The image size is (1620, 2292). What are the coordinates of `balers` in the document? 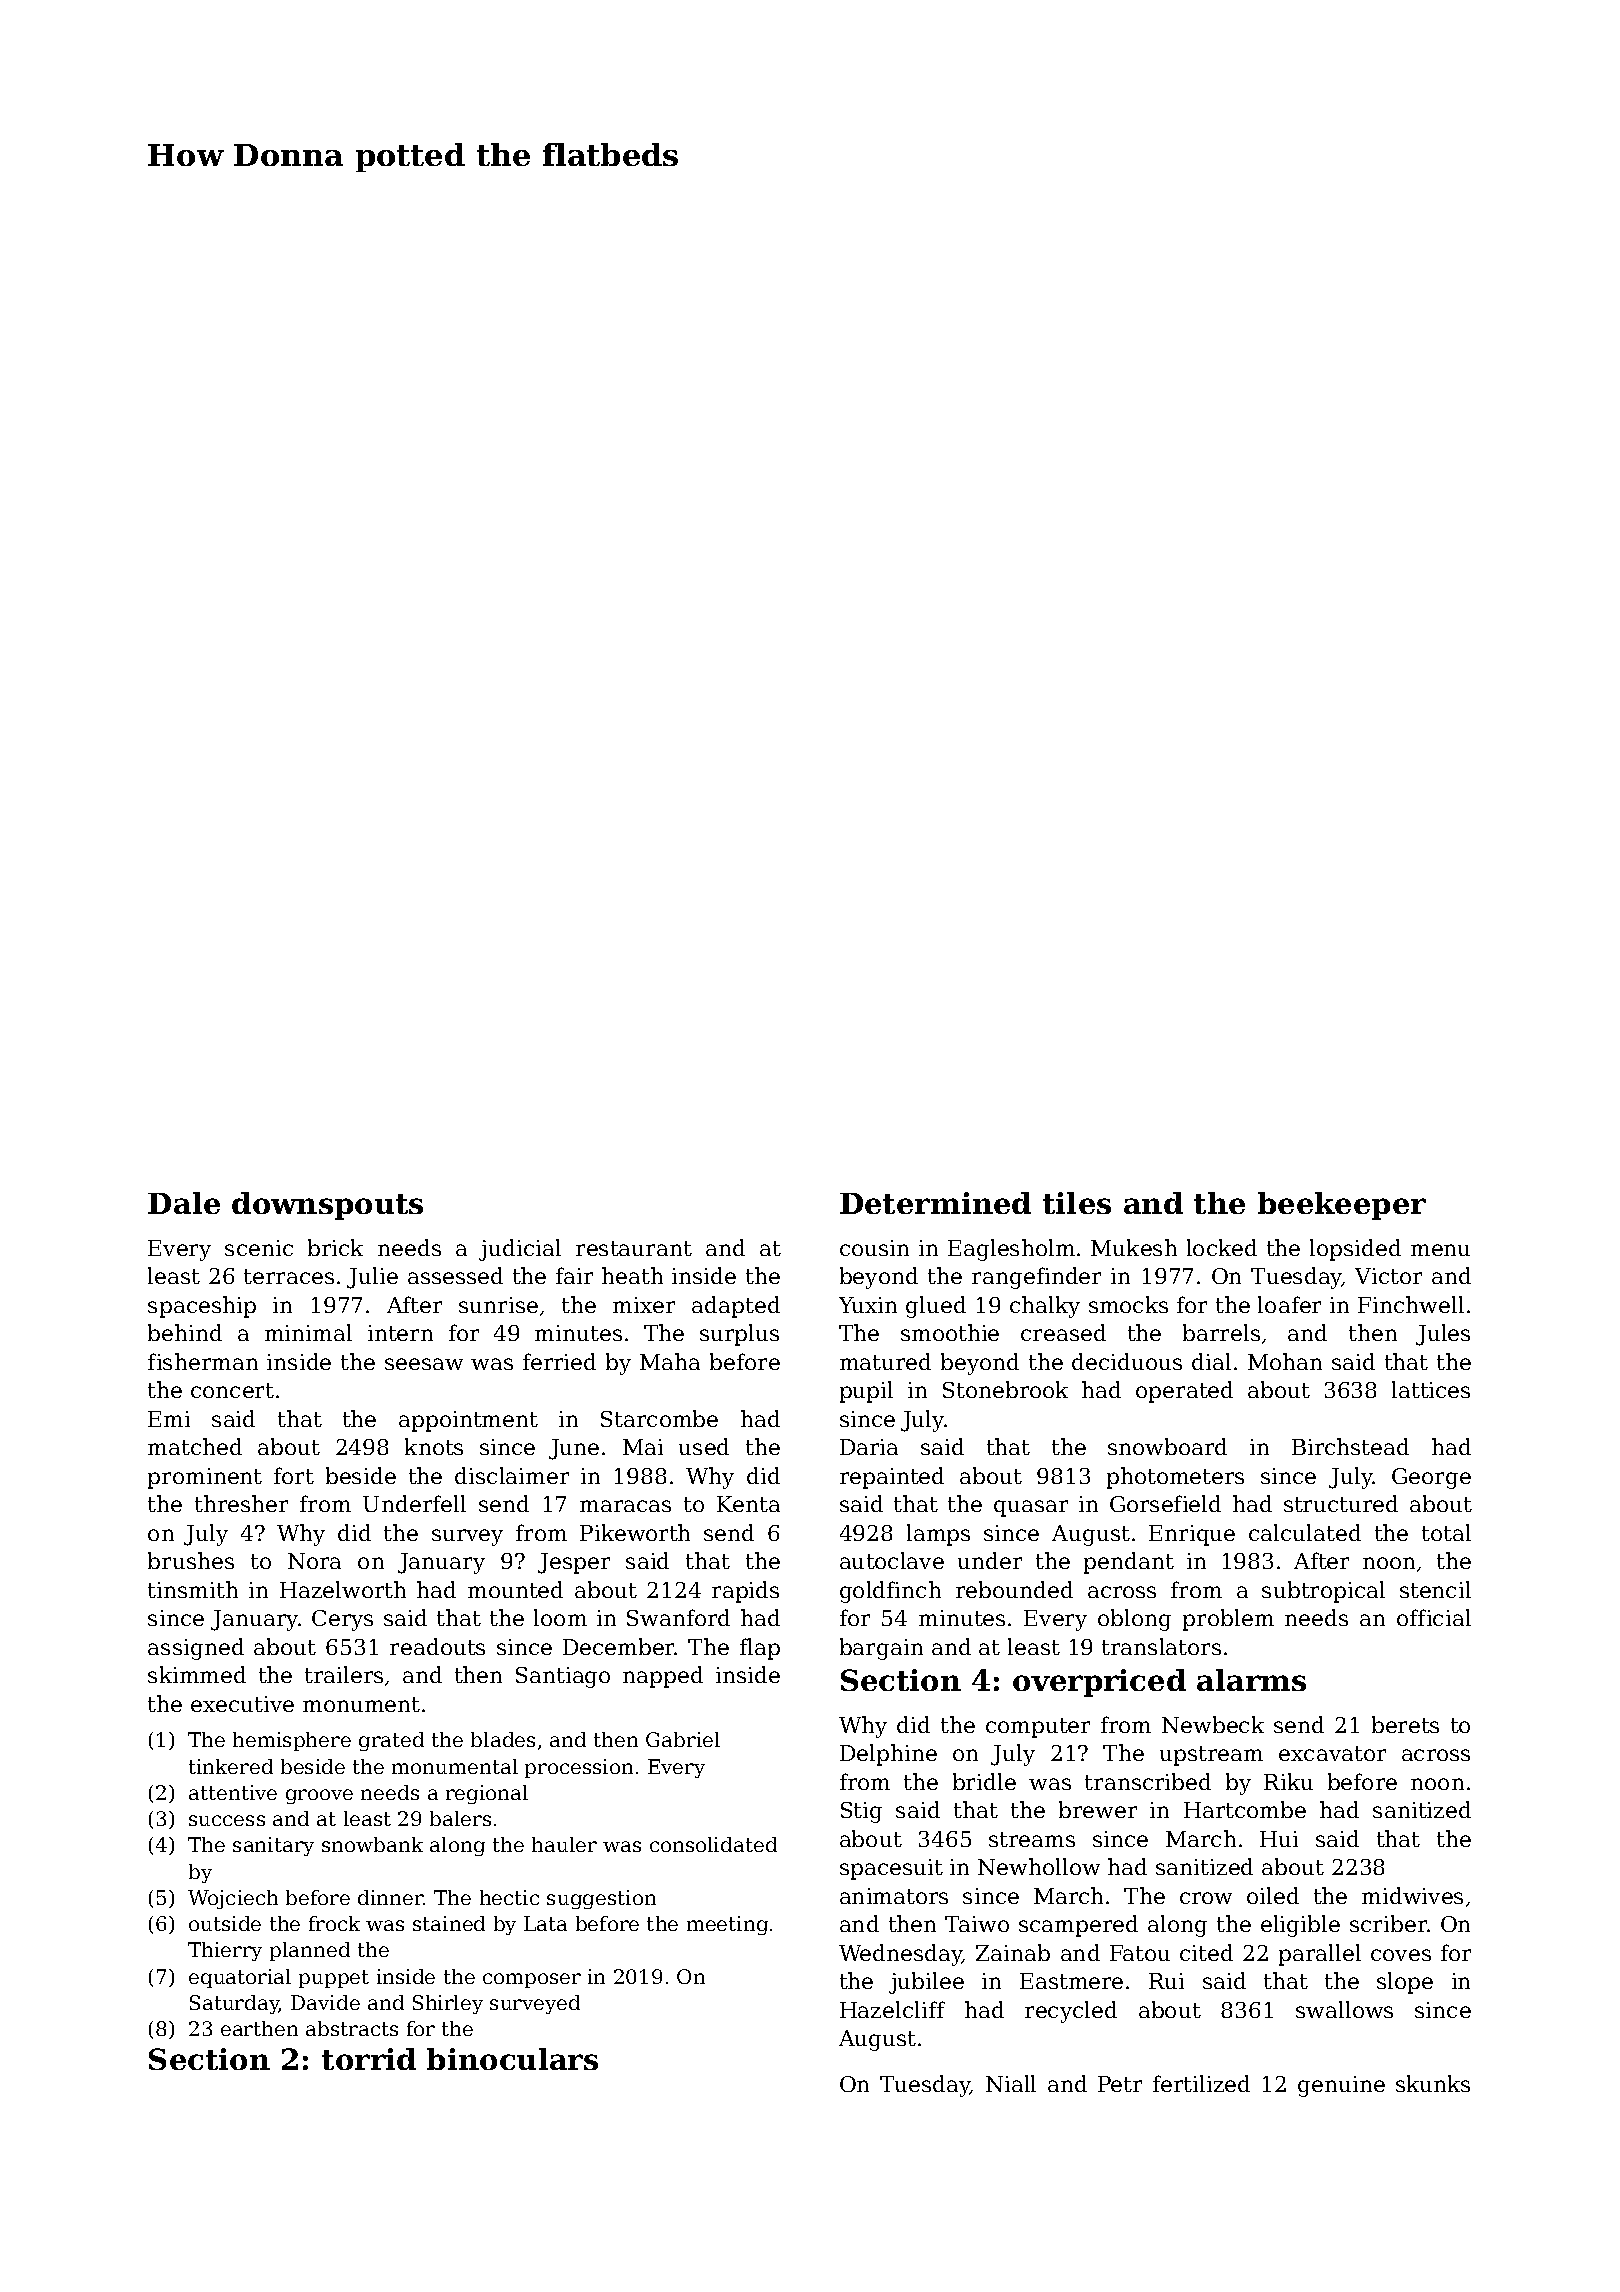 It's located at (460, 1818).
